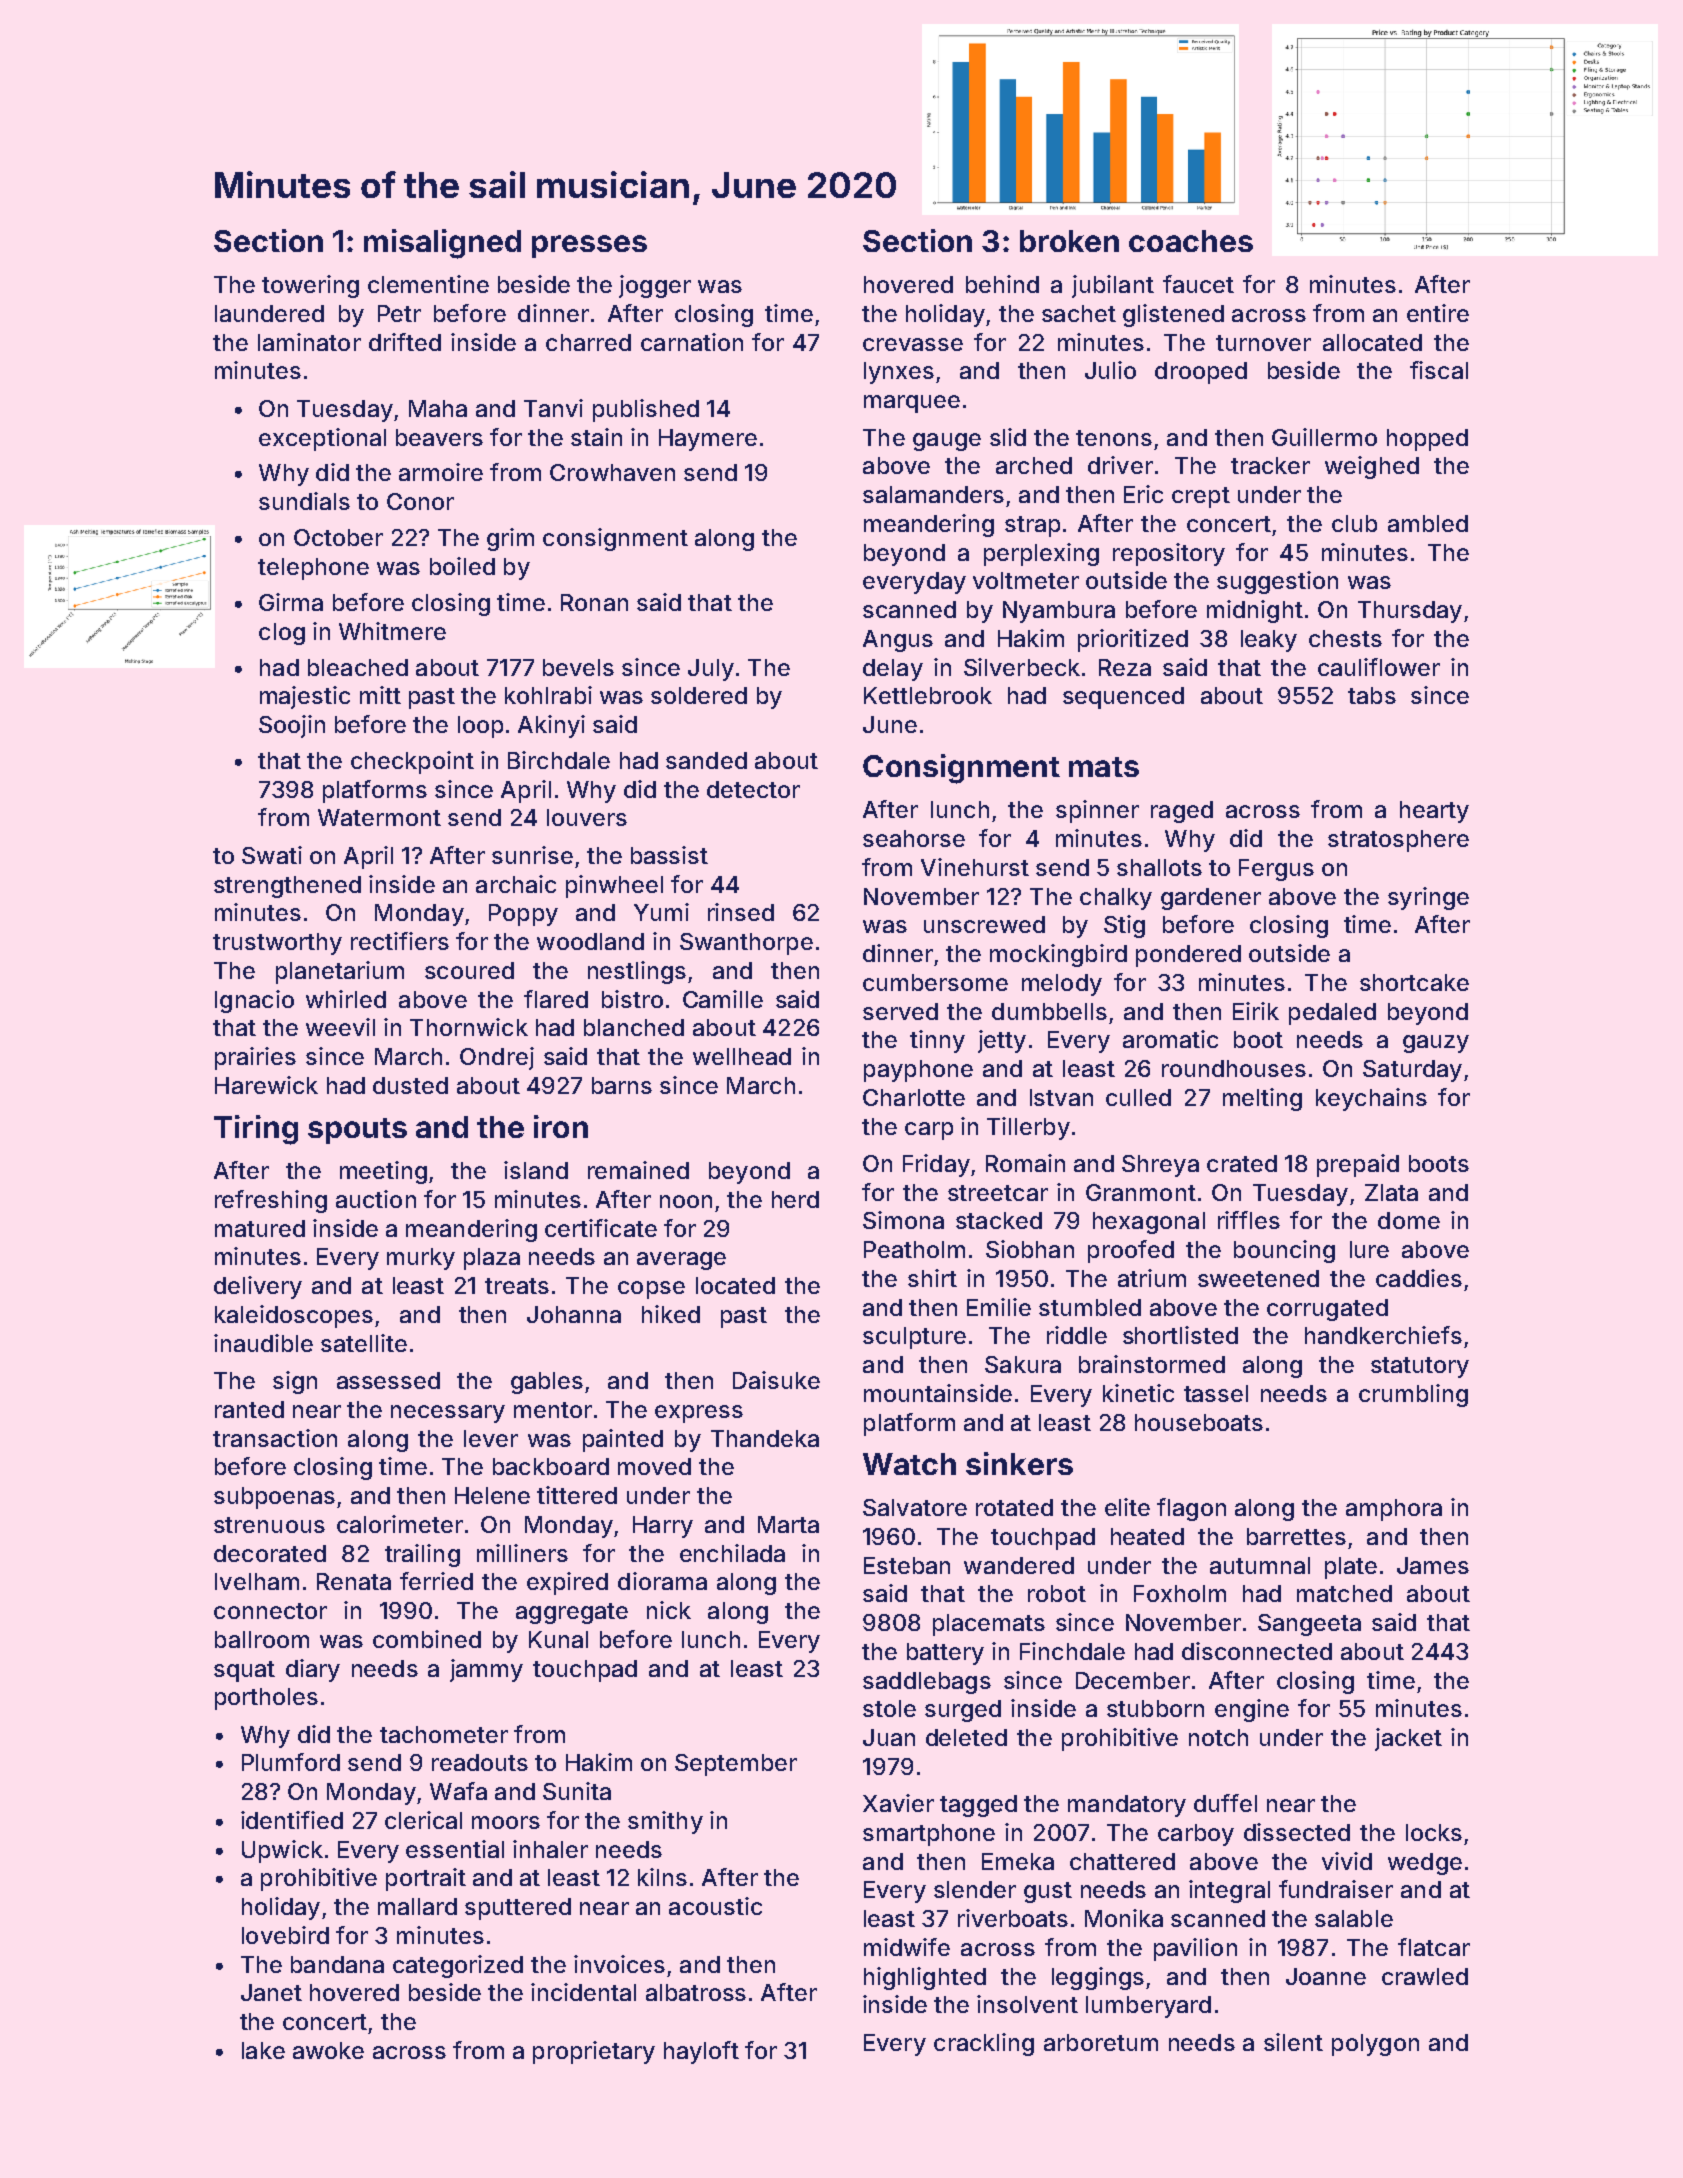 The image size is (1683, 2178). What do you see at coordinates (1191, 241) in the screenshot?
I see `coaches` at bounding box center [1191, 241].
